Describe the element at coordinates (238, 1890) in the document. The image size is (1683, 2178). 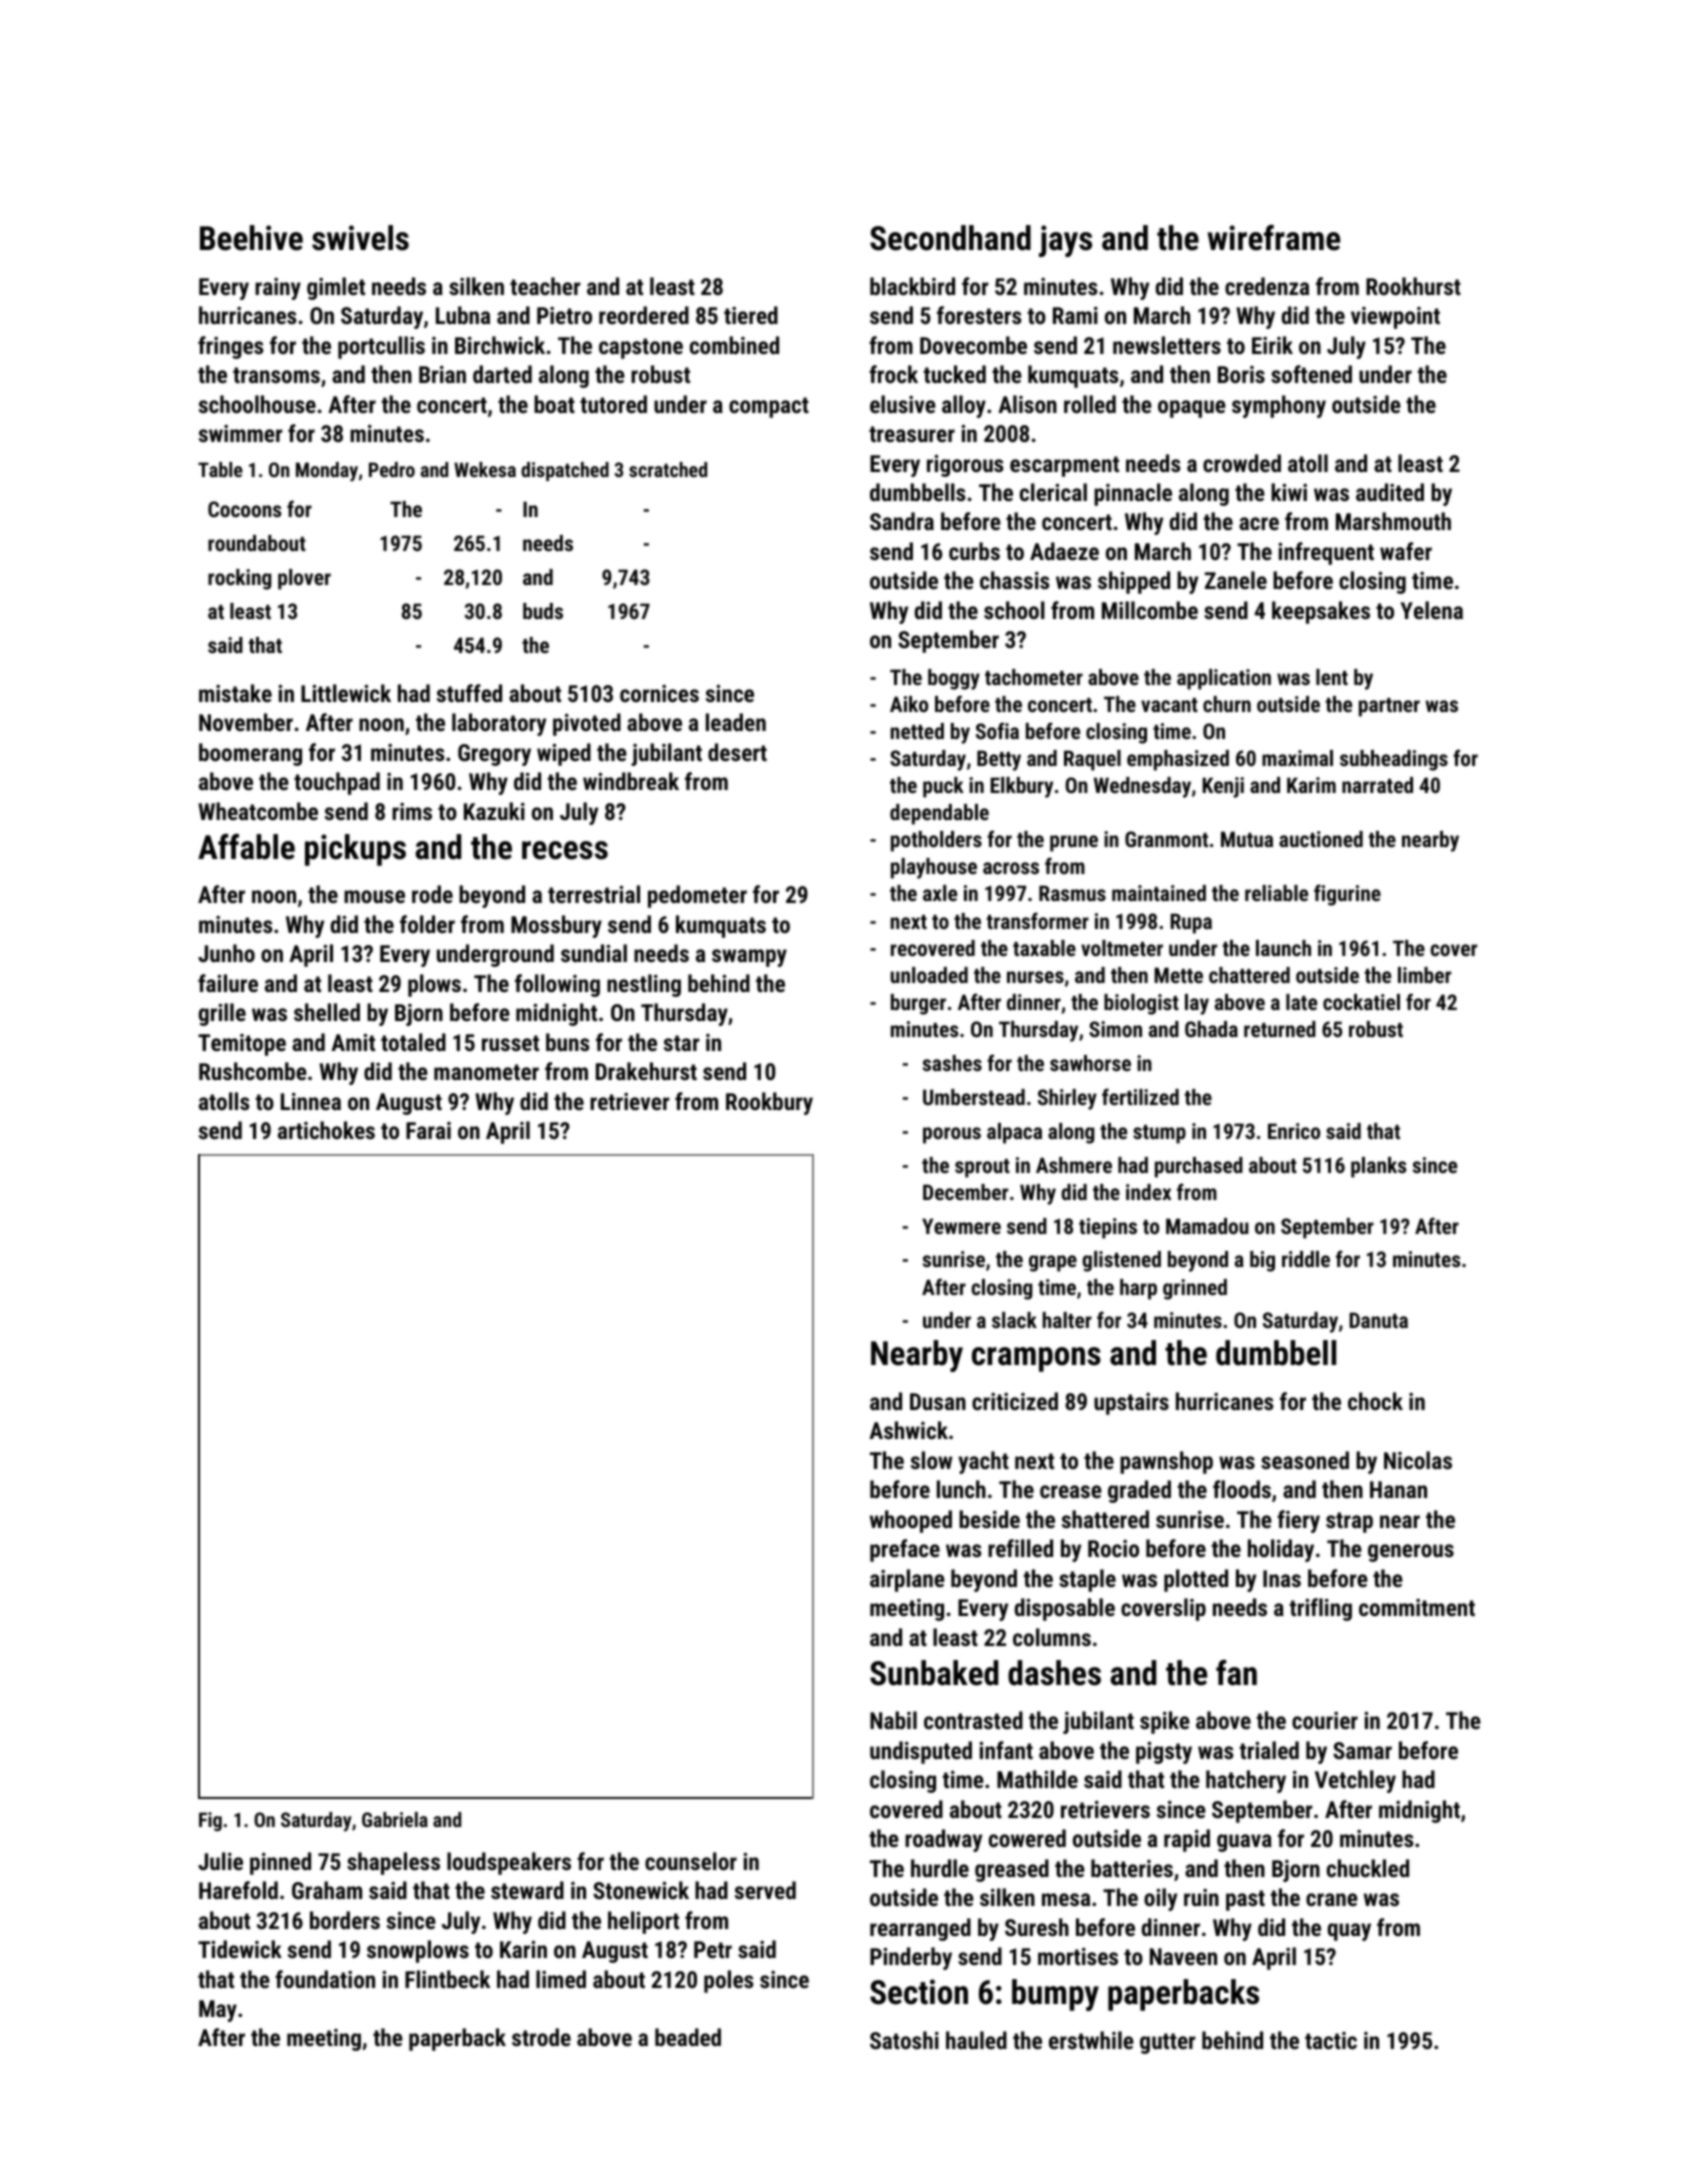
I see `Harefold` at that location.
